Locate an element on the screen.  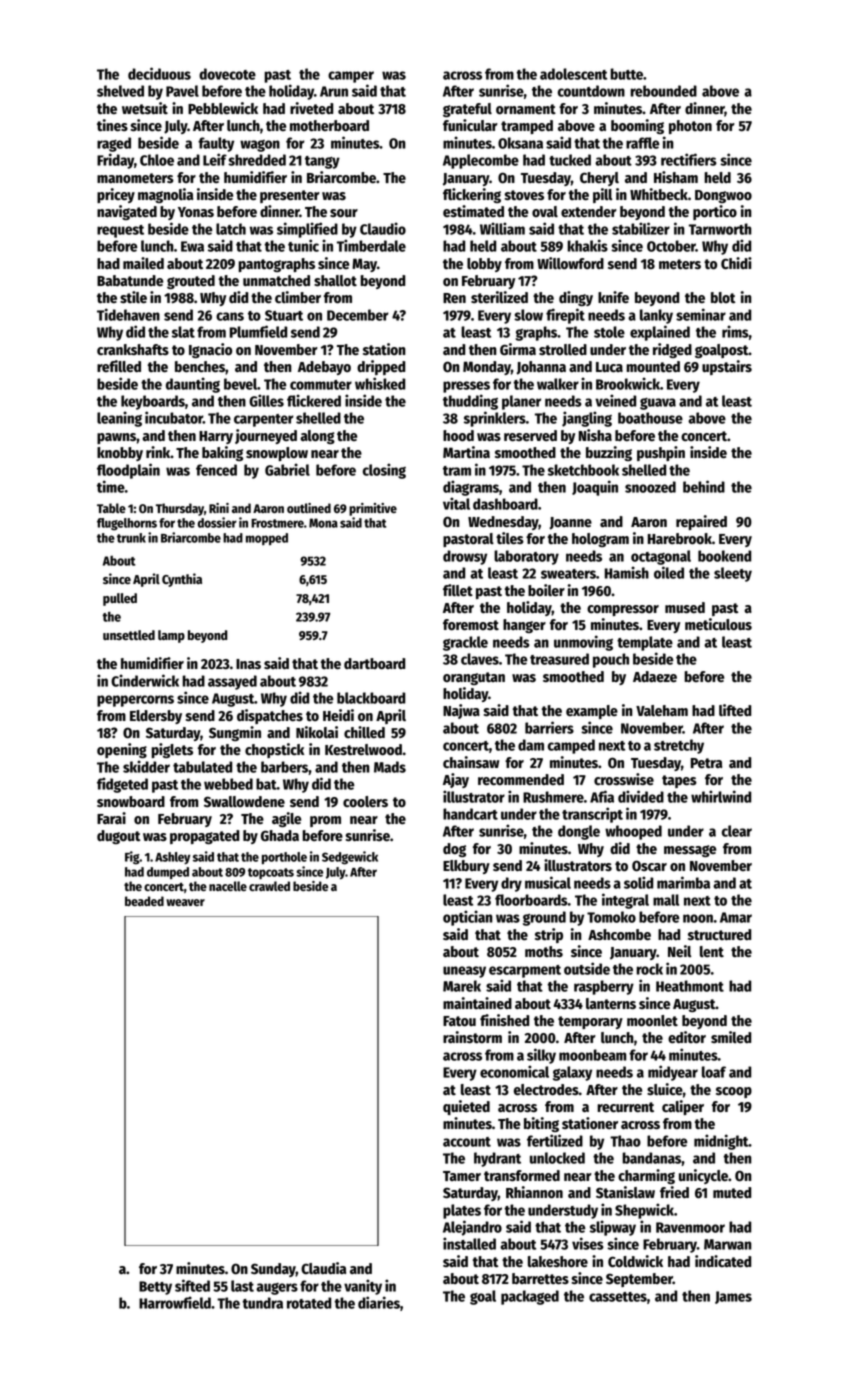
Farai is located at coordinates (111, 818).
